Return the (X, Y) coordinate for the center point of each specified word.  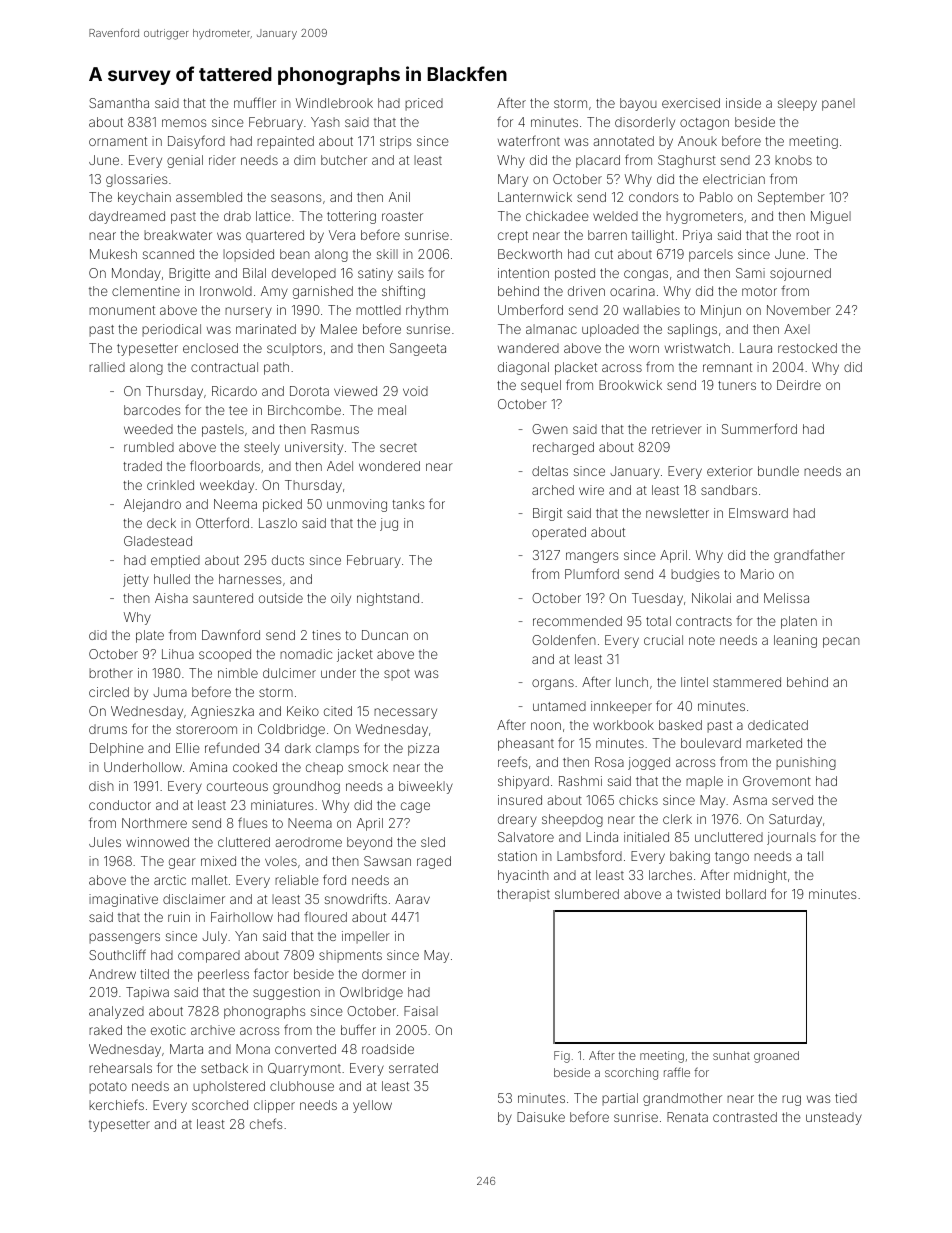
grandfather (809, 556)
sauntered (223, 598)
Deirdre (799, 385)
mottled (378, 310)
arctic (170, 880)
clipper (274, 1106)
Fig (562, 1057)
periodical (171, 330)
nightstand (388, 599)
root (807, 235)
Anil (399, 197)
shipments (350, 956)
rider (222, 160)
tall (815, 856)
